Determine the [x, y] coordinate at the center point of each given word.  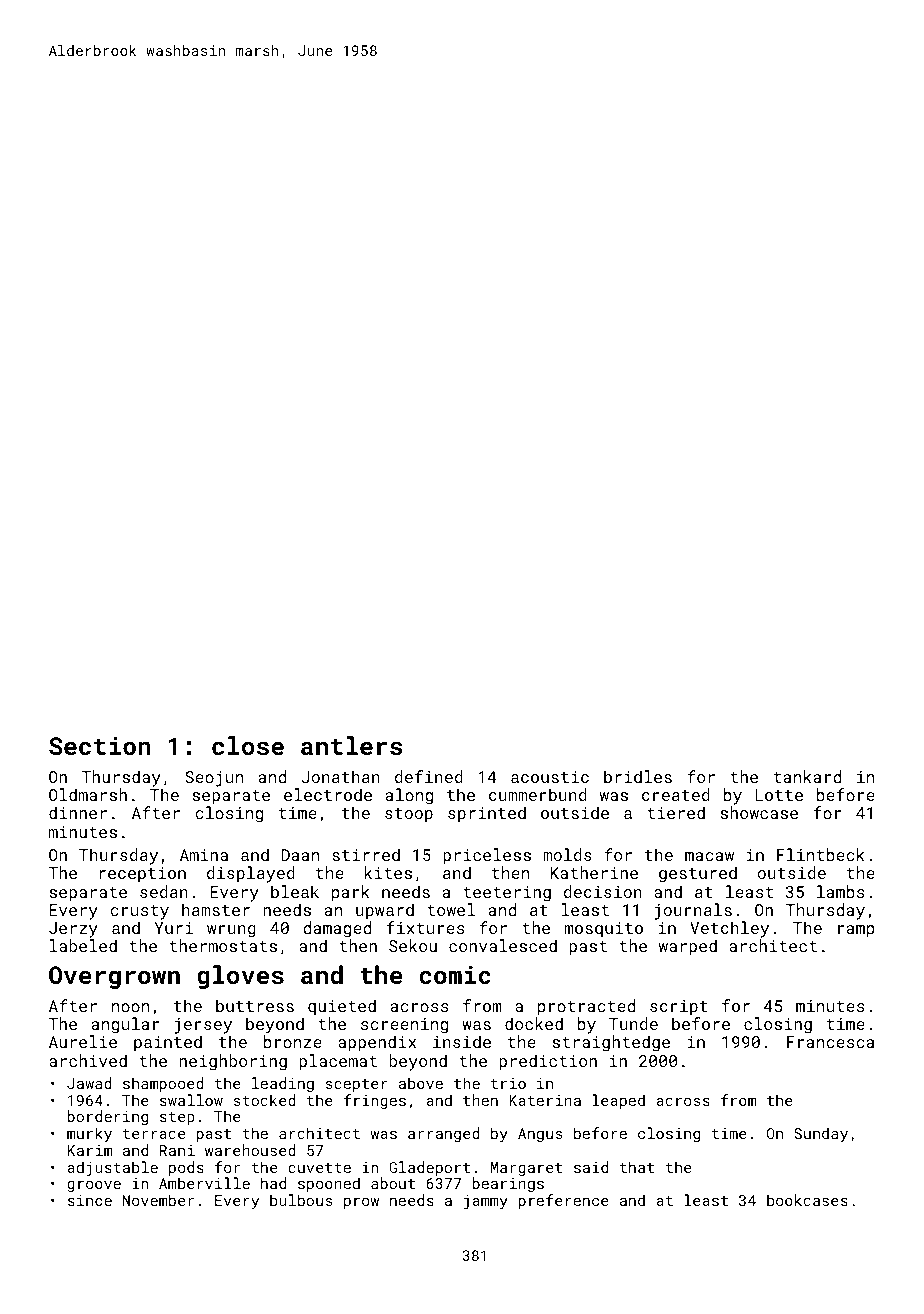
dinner [78, 812]
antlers [351, 745]
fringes [375, 1101]
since [90, 1200]
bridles [638, 776]
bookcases [807, 1200]
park [351, 893]
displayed [251, 874]
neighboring [233, 1062]
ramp [856, 931]
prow [361, 1203]
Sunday [821, 1134]
